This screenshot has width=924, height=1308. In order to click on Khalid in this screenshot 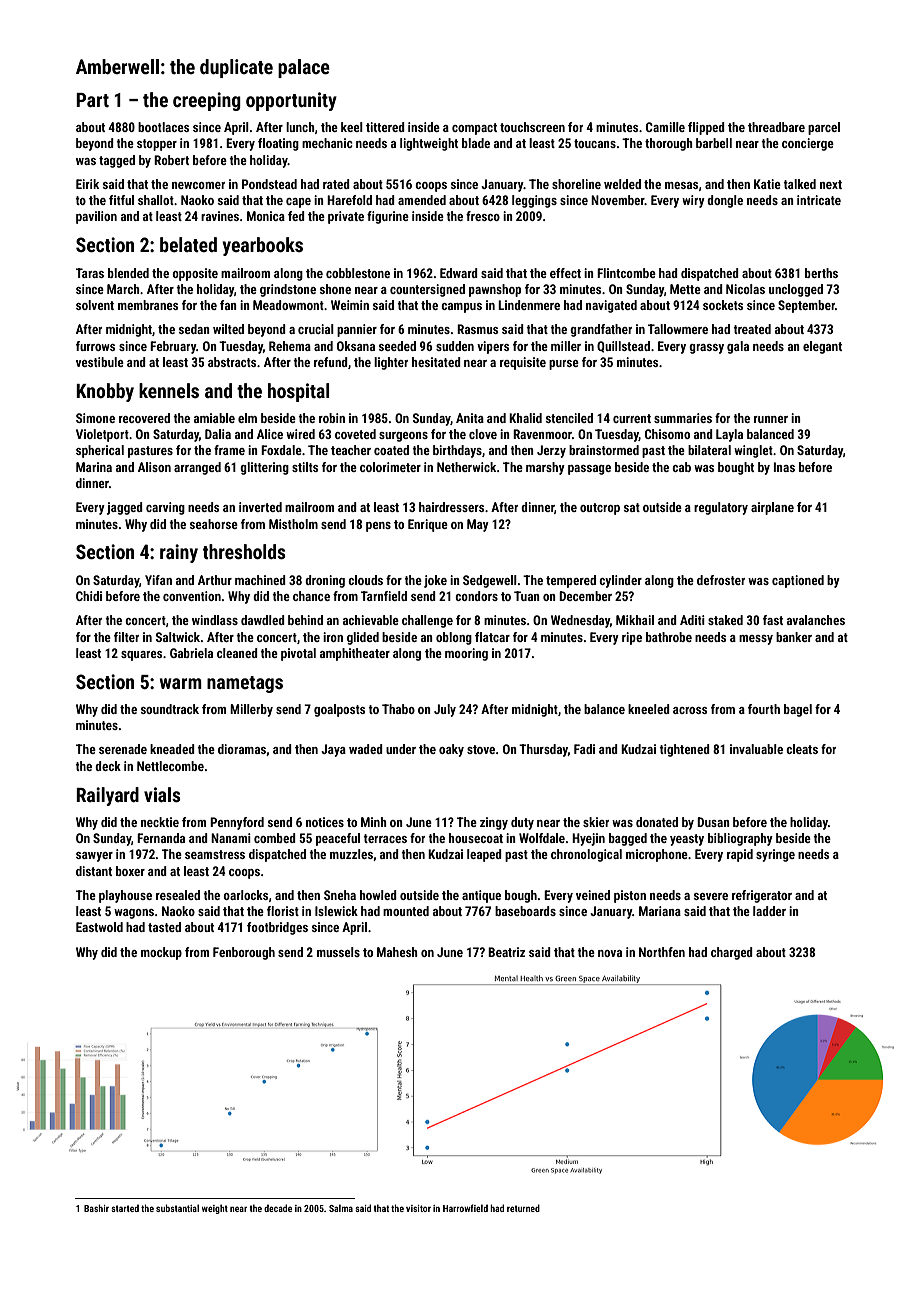, I will do `click(525, 418)`.
